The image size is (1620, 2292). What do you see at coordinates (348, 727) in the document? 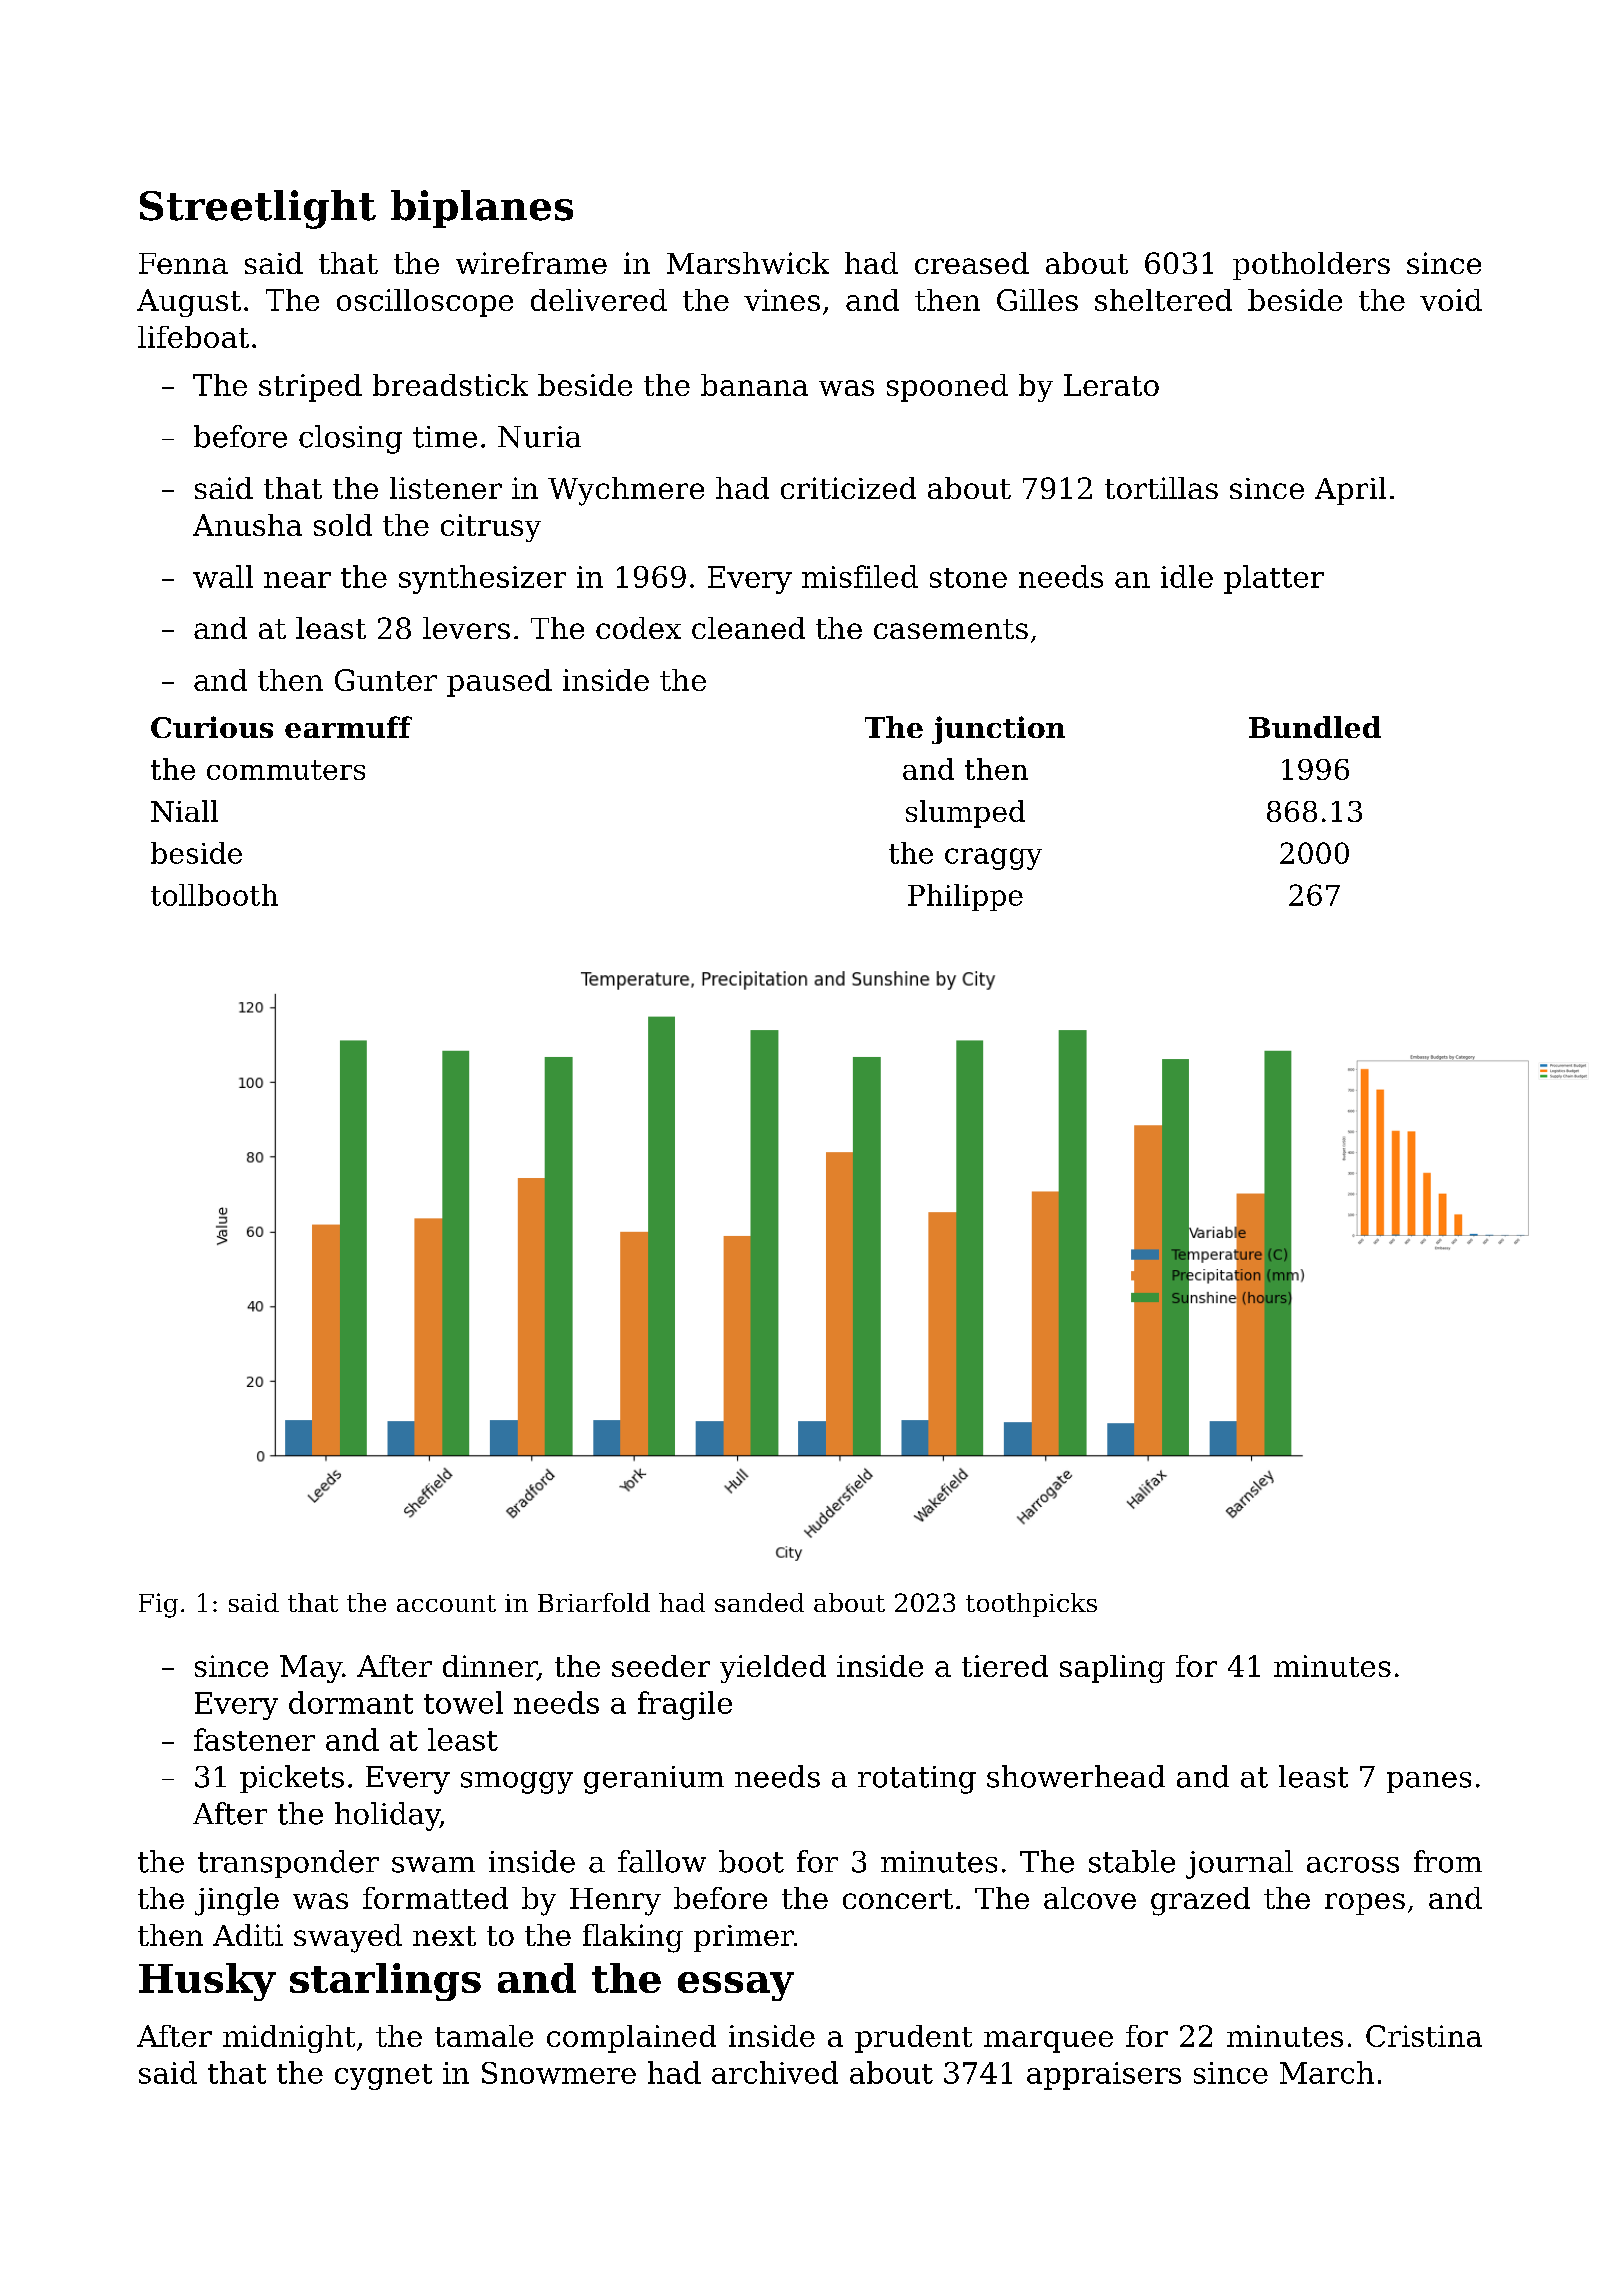
I see `earmuff` at bounding box center [348, 727].
